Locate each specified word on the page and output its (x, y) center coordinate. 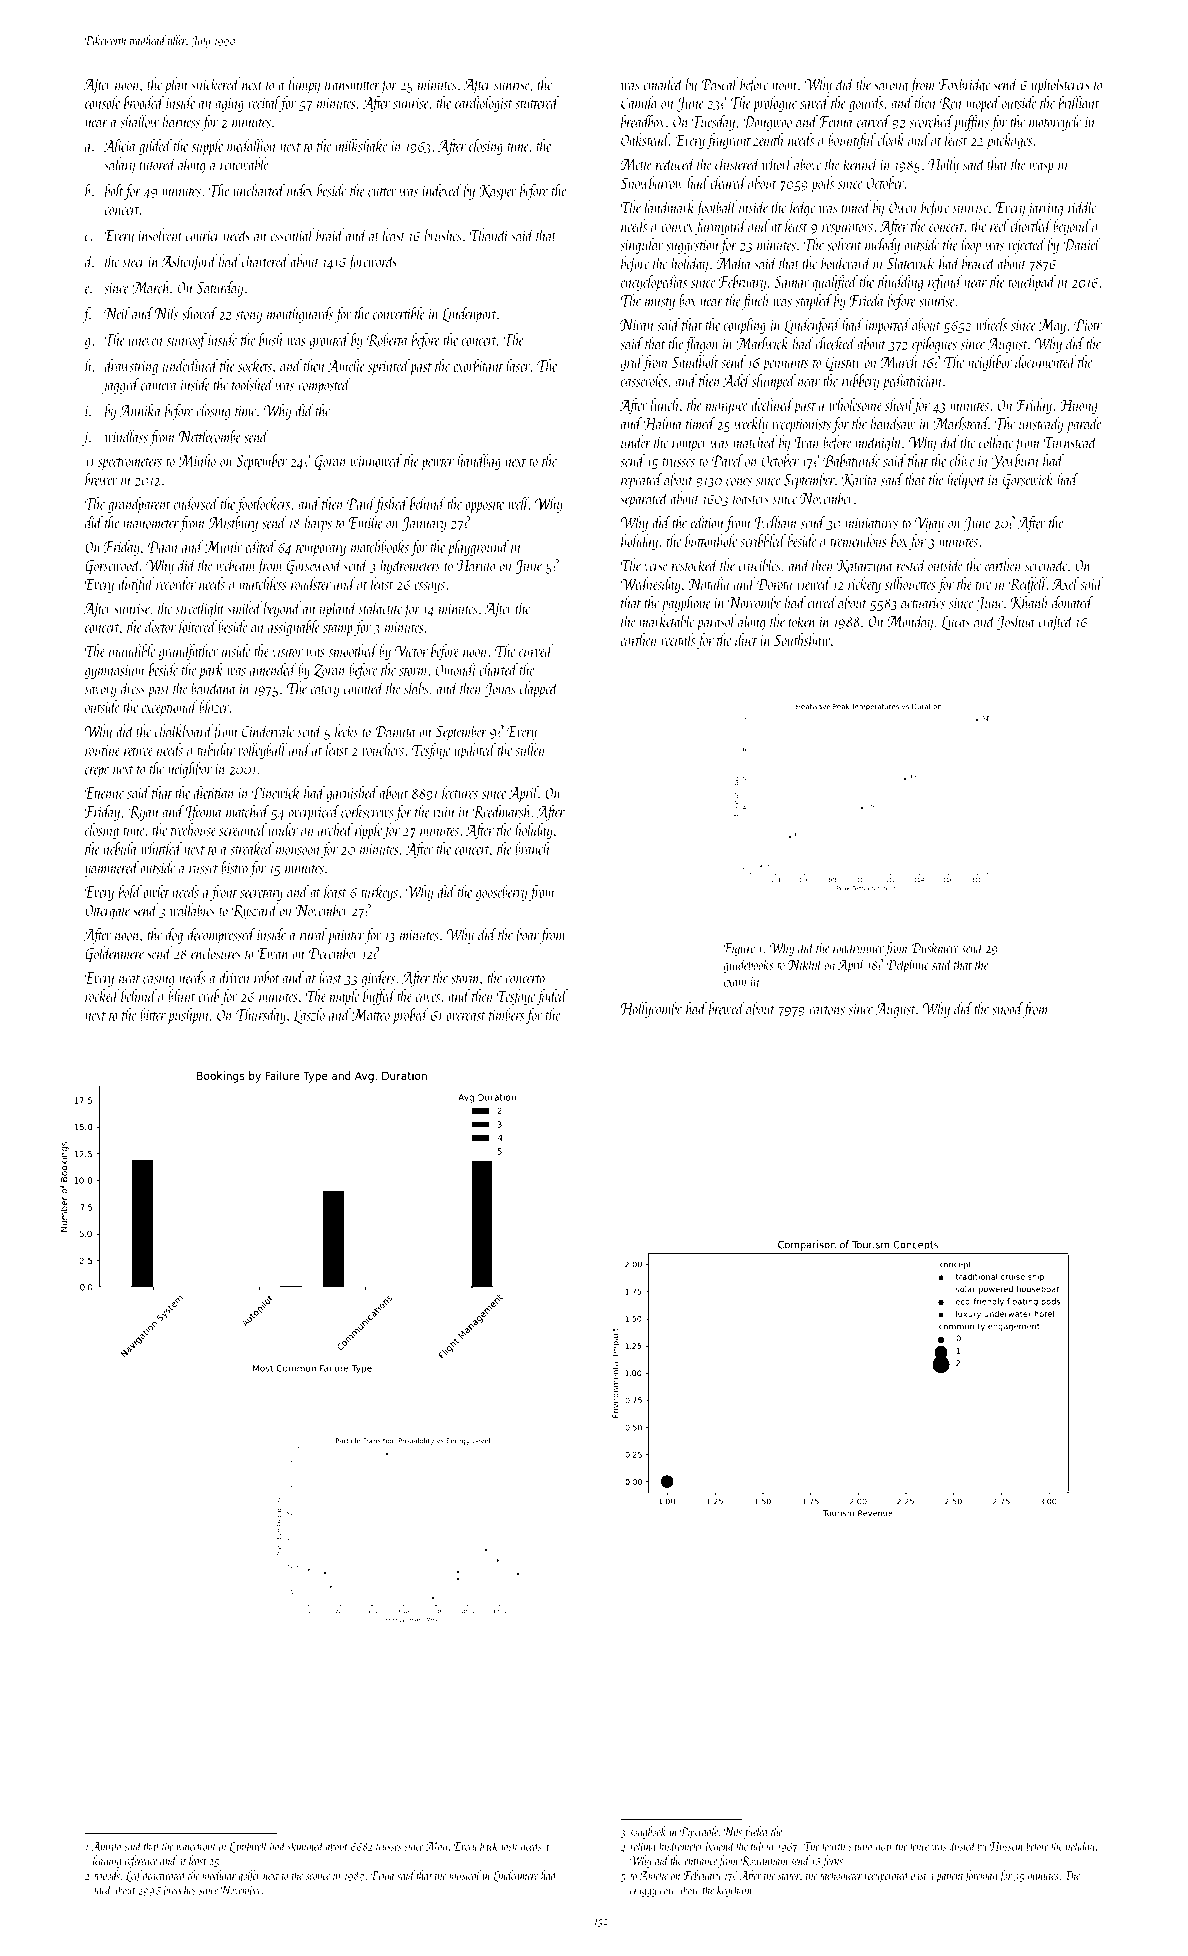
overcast (466, 1016)
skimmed (305, 1846)
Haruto (476, 566)
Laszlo (309, 1016)
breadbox (643, 121)
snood (1007, 1008)
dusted (962, 1846)
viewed (814, 583)
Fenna (835, 122)
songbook (648, 1832)
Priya (382, 1877)
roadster (311, 583)
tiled (103, 1889)
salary (119, 165)
